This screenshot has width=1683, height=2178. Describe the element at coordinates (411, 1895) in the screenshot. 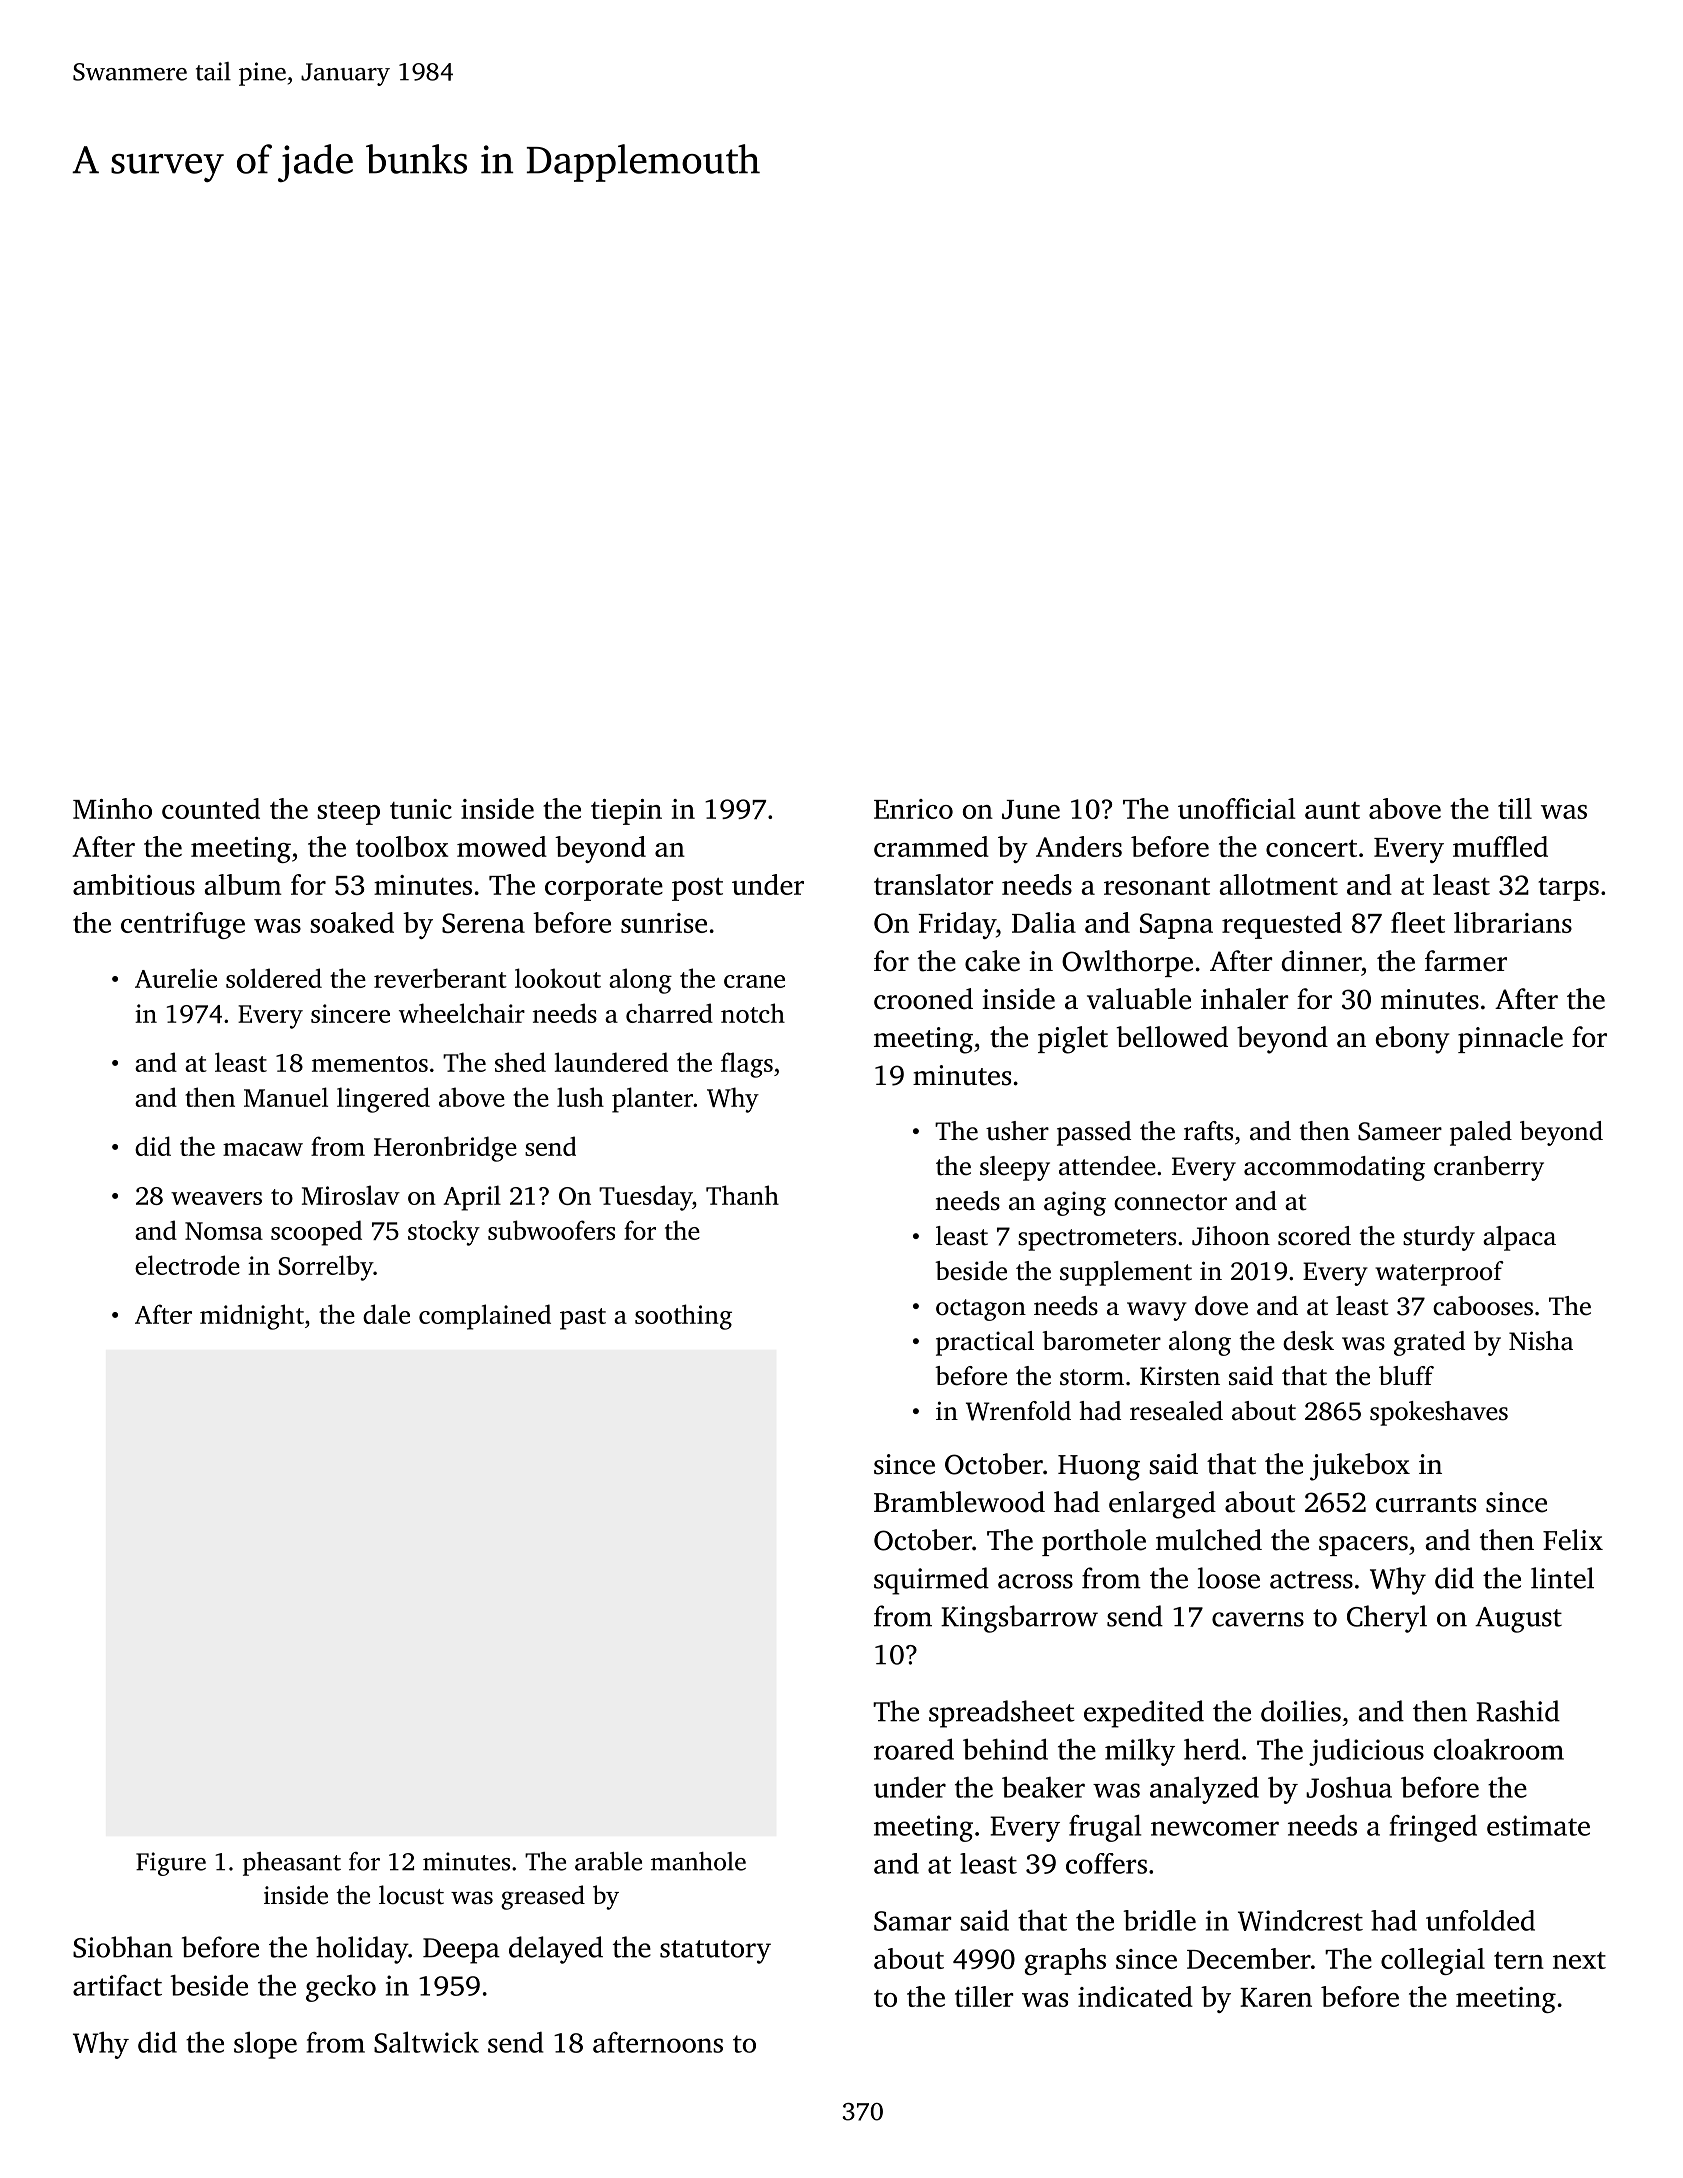

I see `locust` at that location.
